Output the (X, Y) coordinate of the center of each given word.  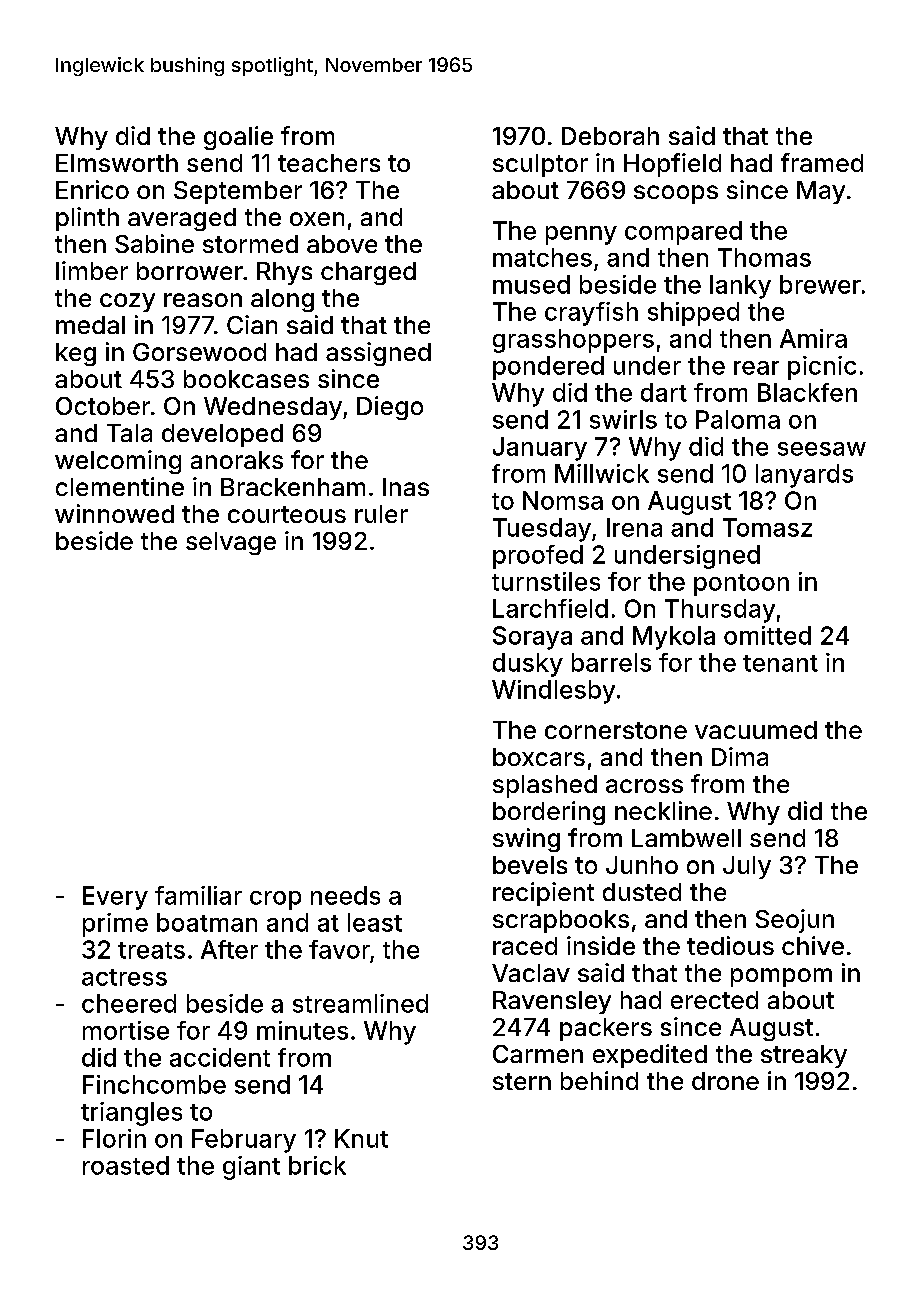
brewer (820, 284)
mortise (126, 1030)
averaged (182, 219)
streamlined (360, 1003)
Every (115, 898)
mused (531, 284)
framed (822, 162)
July (747, 867)
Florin (114, 1138)
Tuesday (542, 530)
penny (581, 235)
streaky (804, 1056)
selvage (231, 543)
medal (90, 325)
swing (526, 840)
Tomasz (767, 527)
